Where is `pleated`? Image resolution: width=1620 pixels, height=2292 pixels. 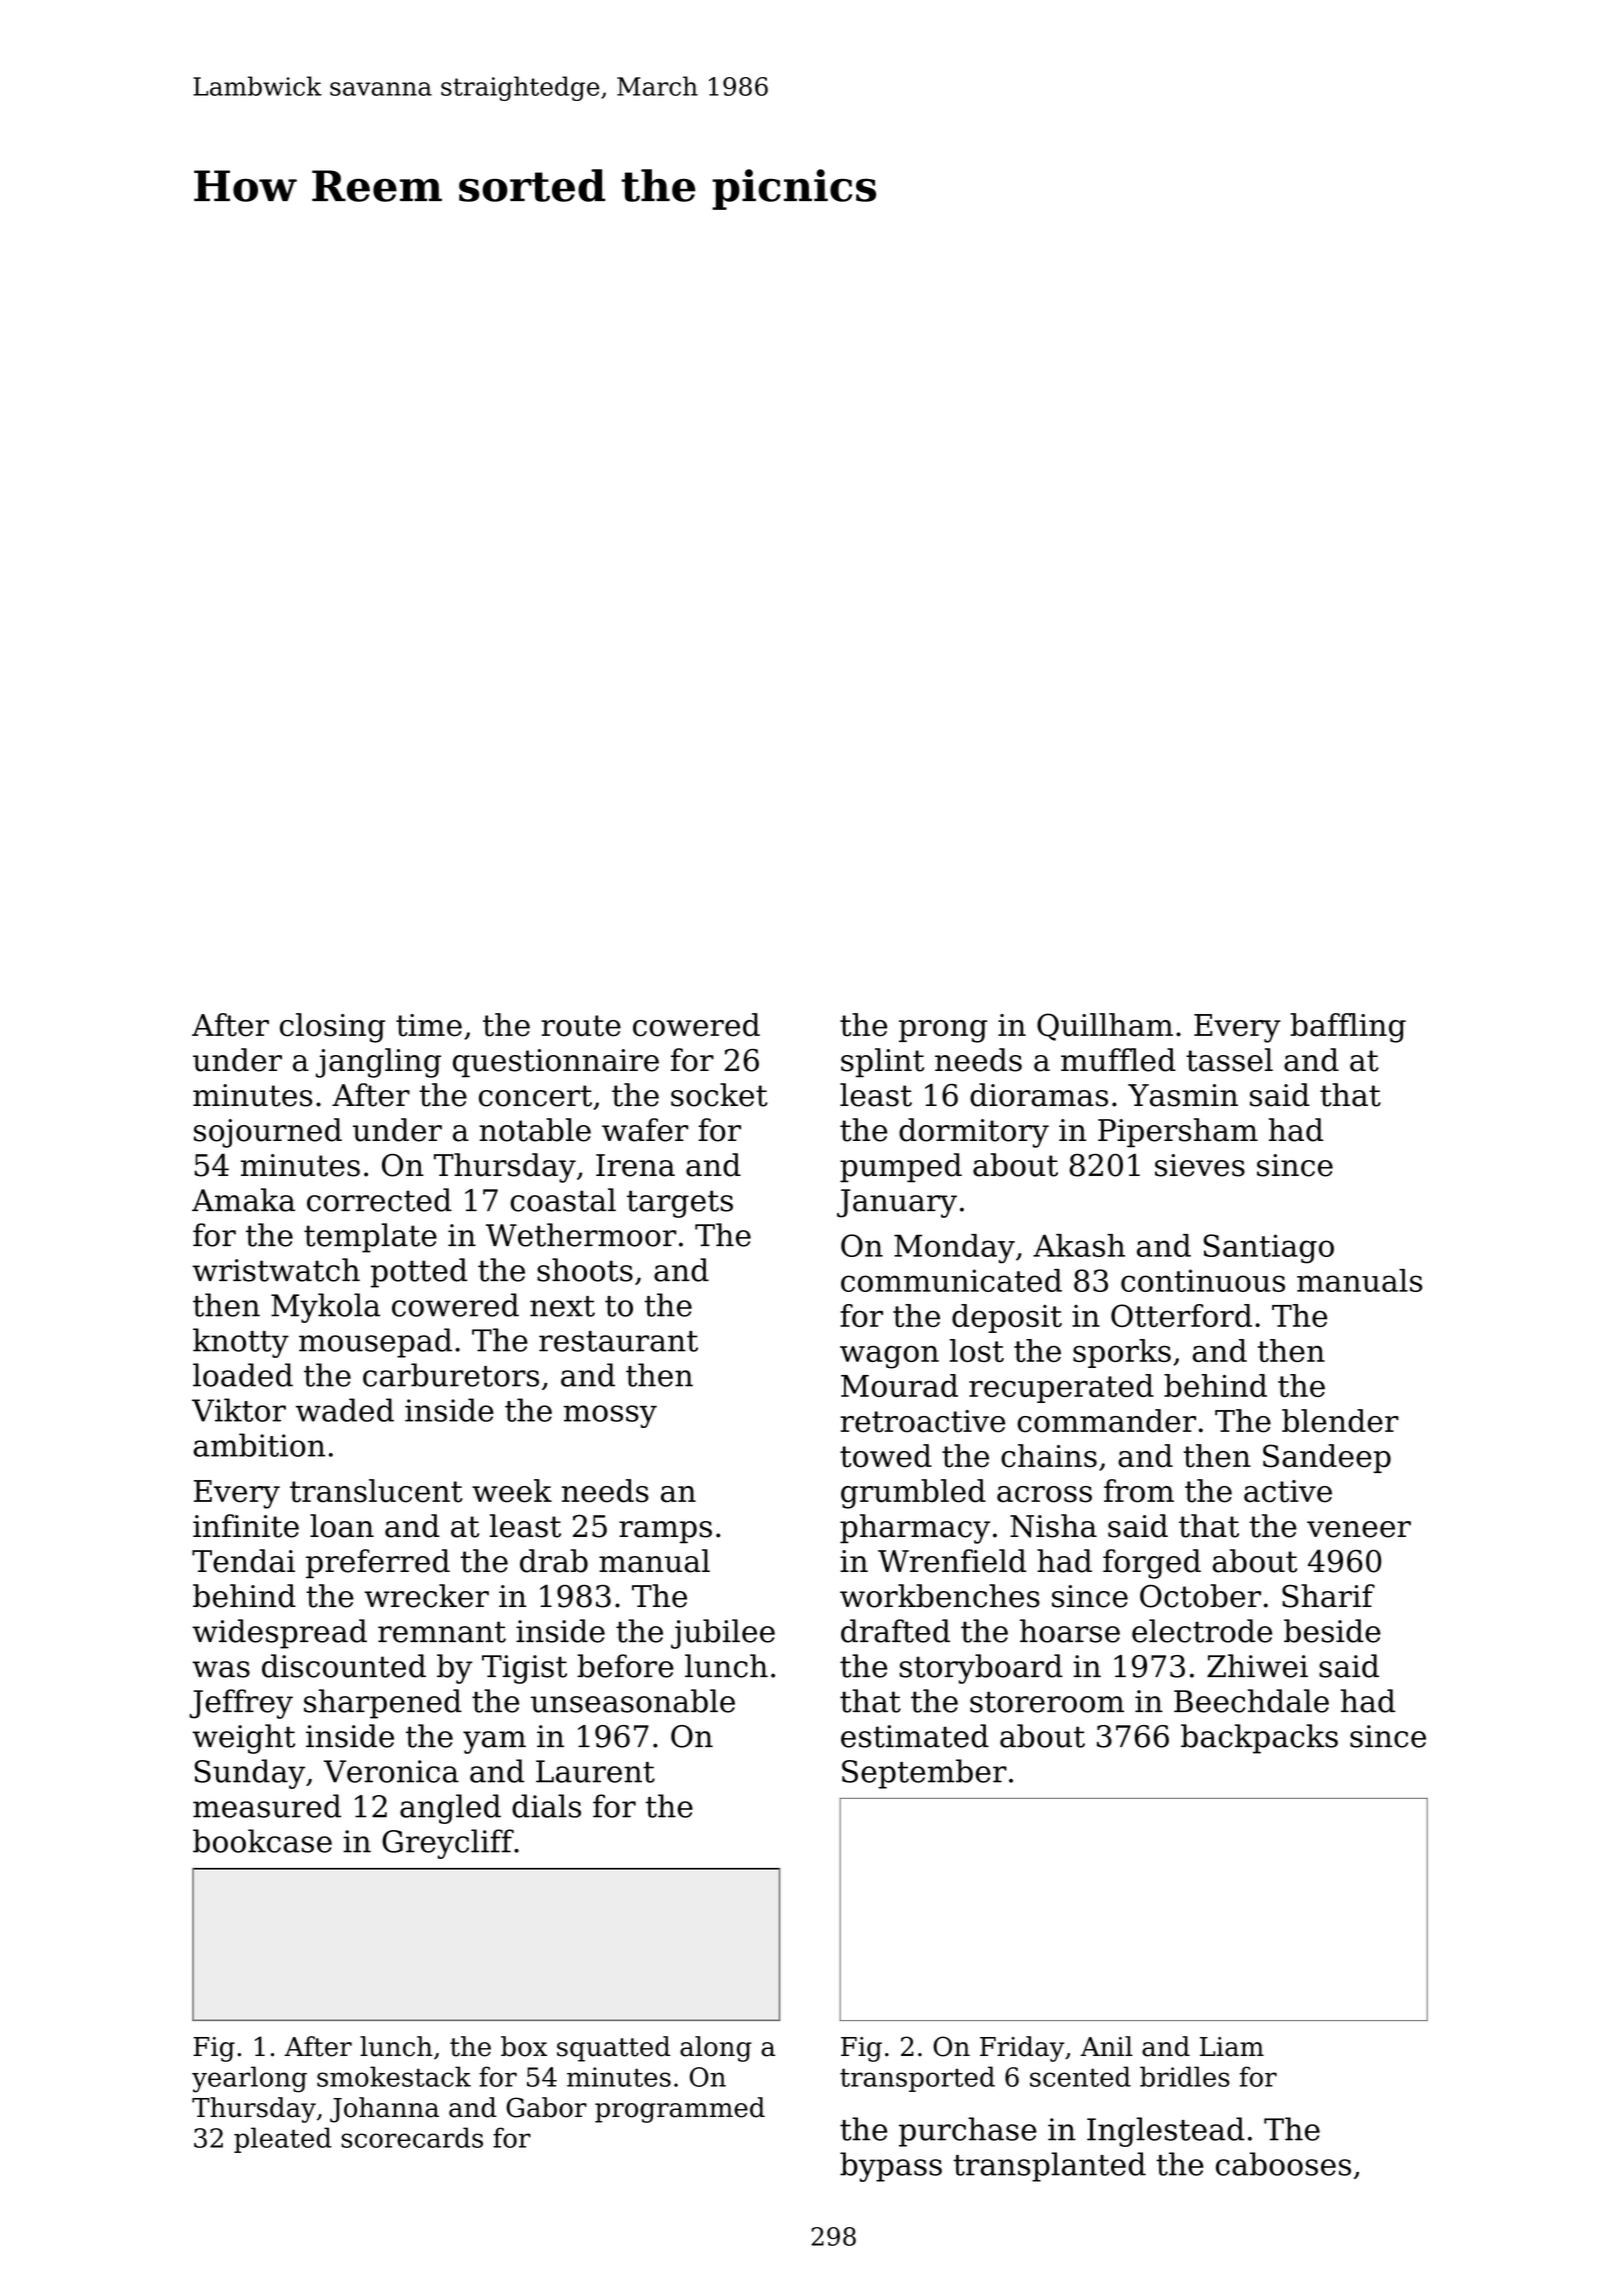
pleated is located at coordinates (283, 2140).
